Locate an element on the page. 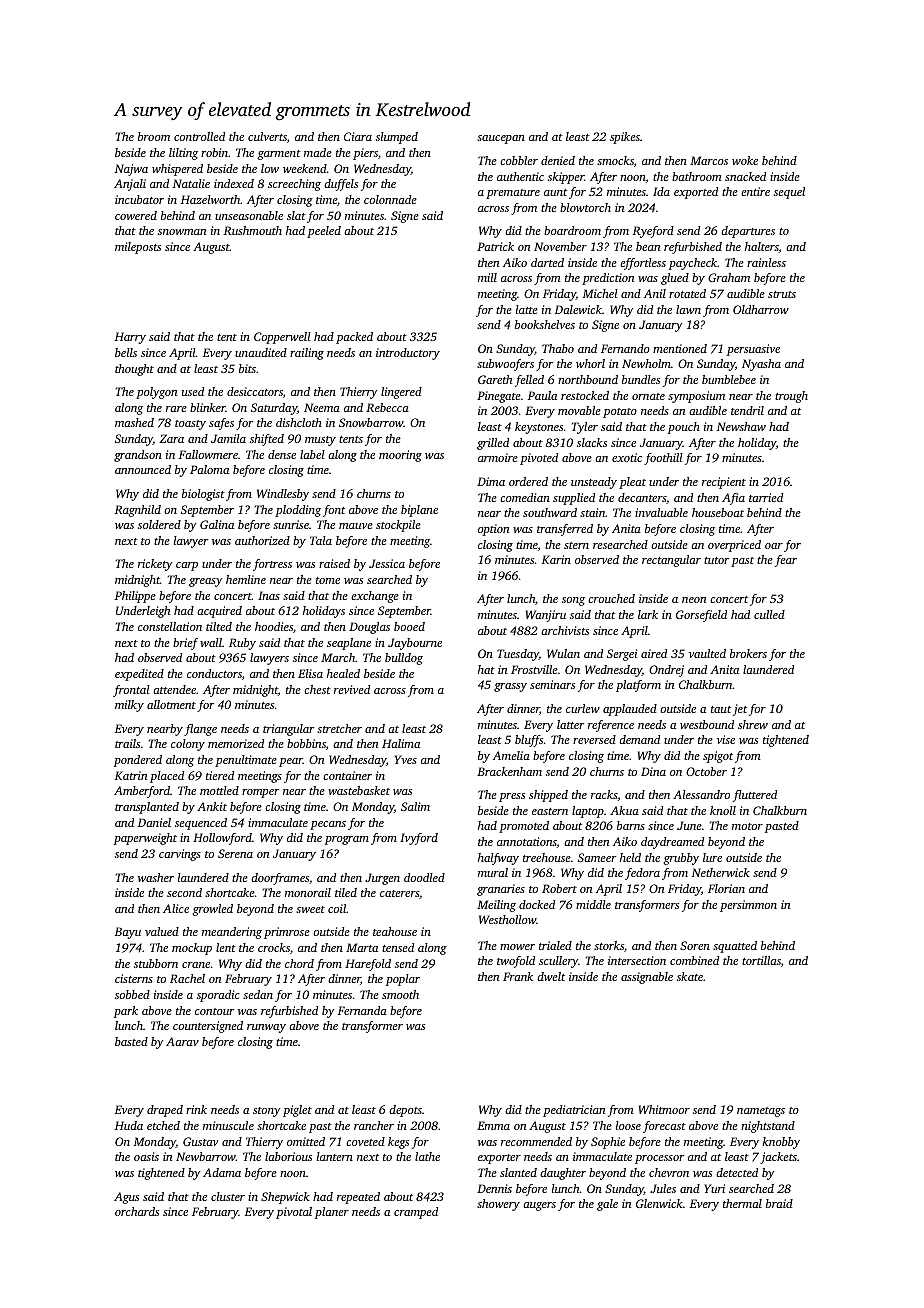 This document has height=1308, width=924. slumped is located at coordinates (397, 138).
